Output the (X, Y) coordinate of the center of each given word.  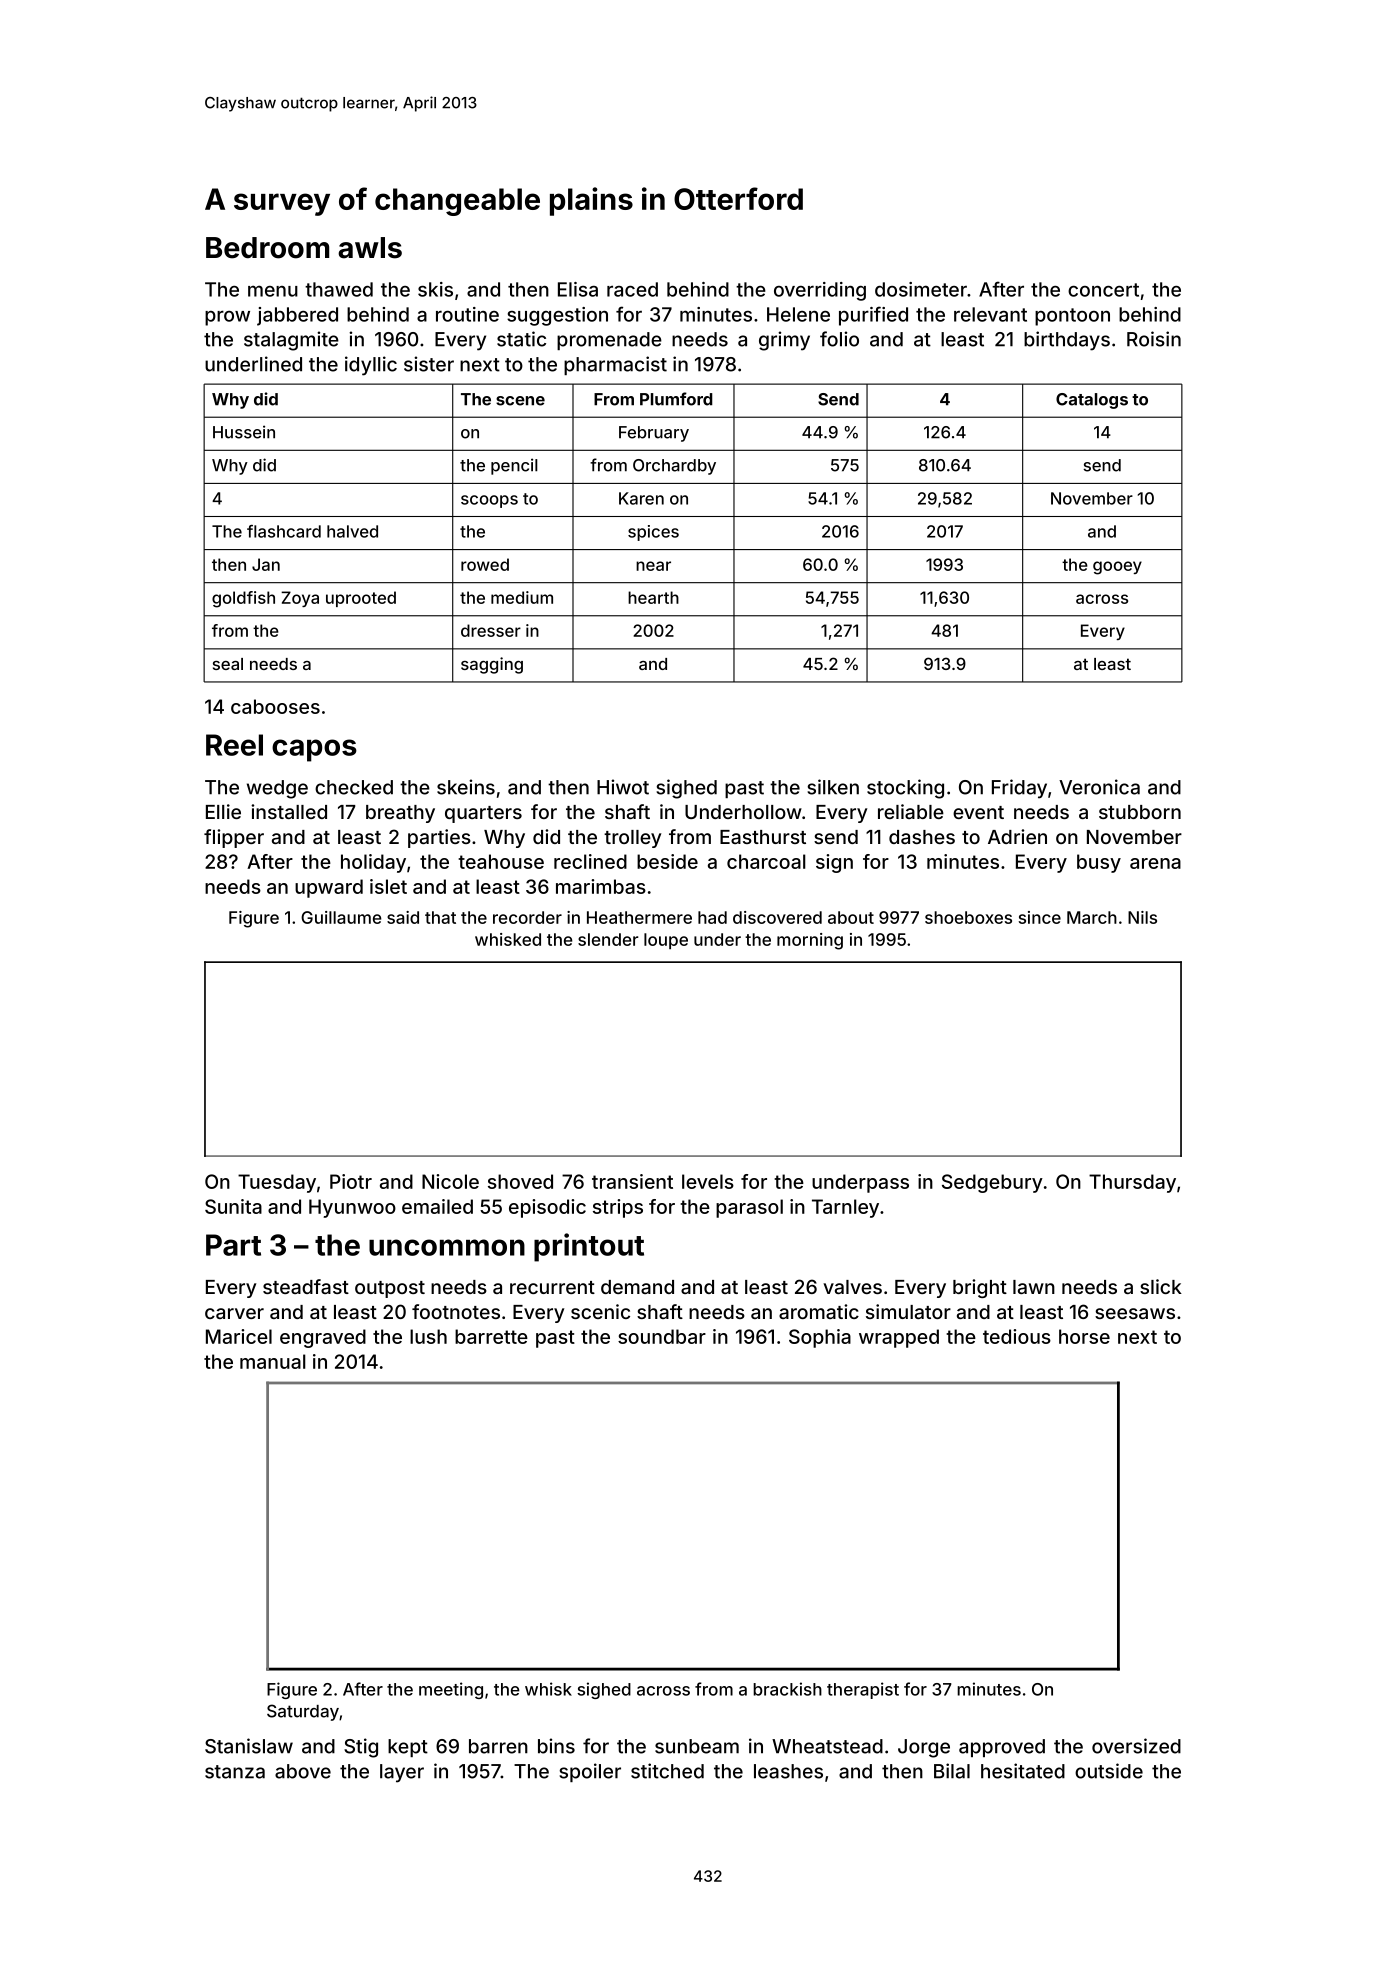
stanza (235, 1772)
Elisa (578, 289)
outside (1109, 1771)
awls (370, 248)
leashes (788, 1771)
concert (1103, 290)
